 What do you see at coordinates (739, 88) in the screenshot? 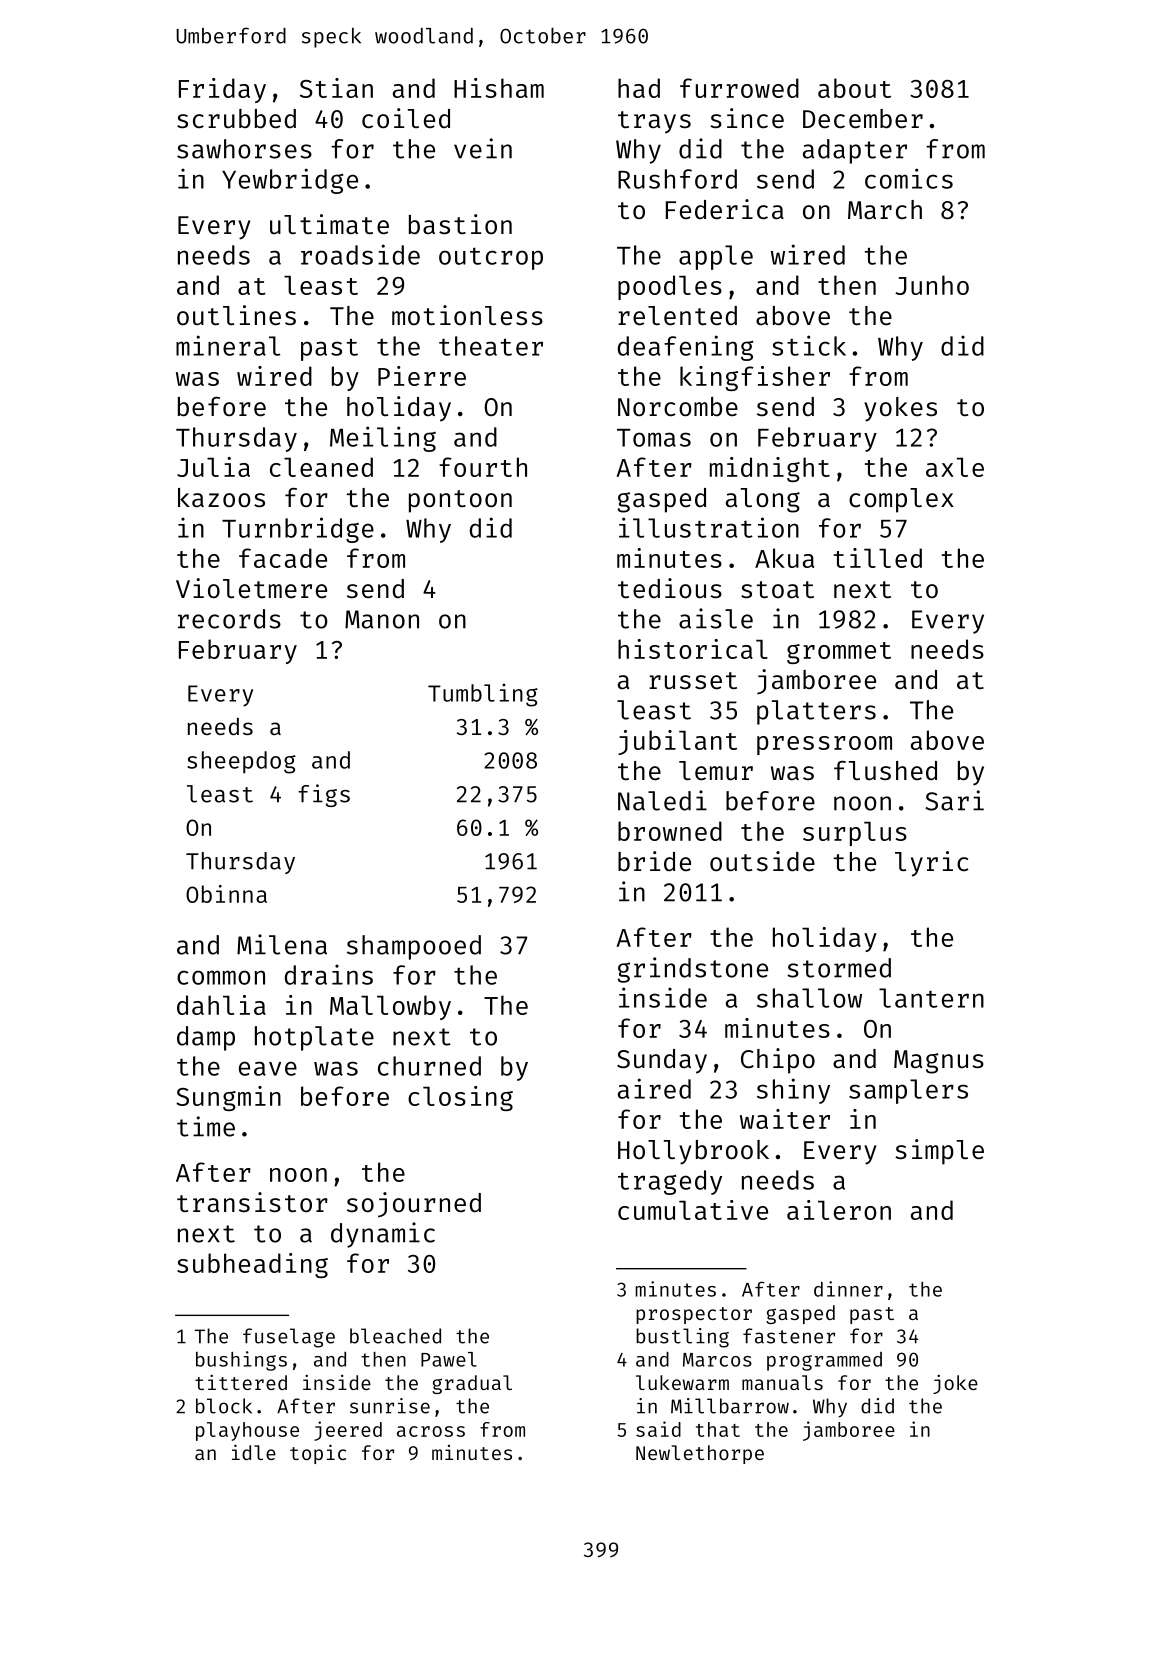
I see `furrowed` at bounding box center [739, 88].
